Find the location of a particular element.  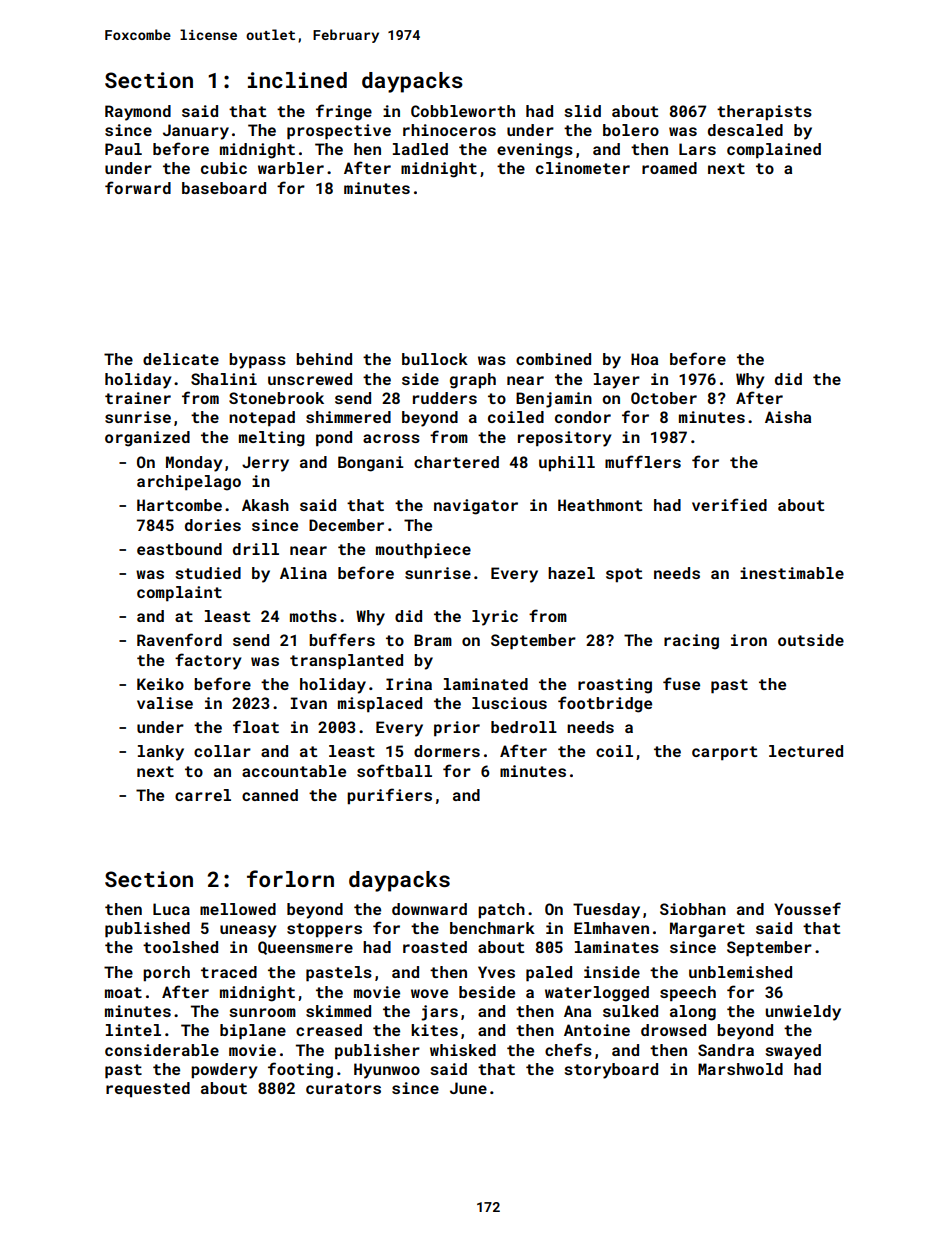

Raymond is located at coordinates (138, 113).
